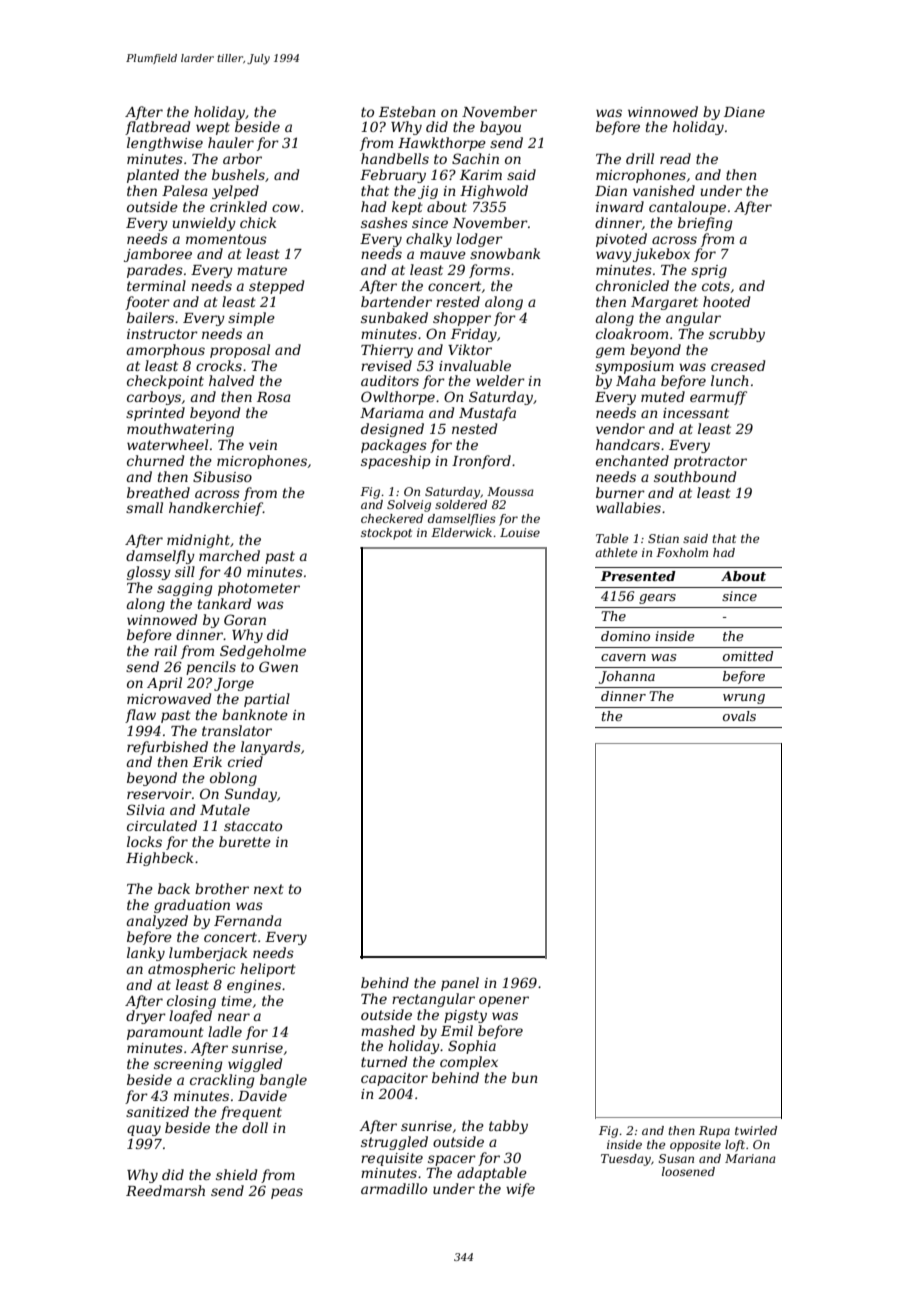  Describe the element at coordinates (634, 367) in the image. I see `symposium` at that location.
